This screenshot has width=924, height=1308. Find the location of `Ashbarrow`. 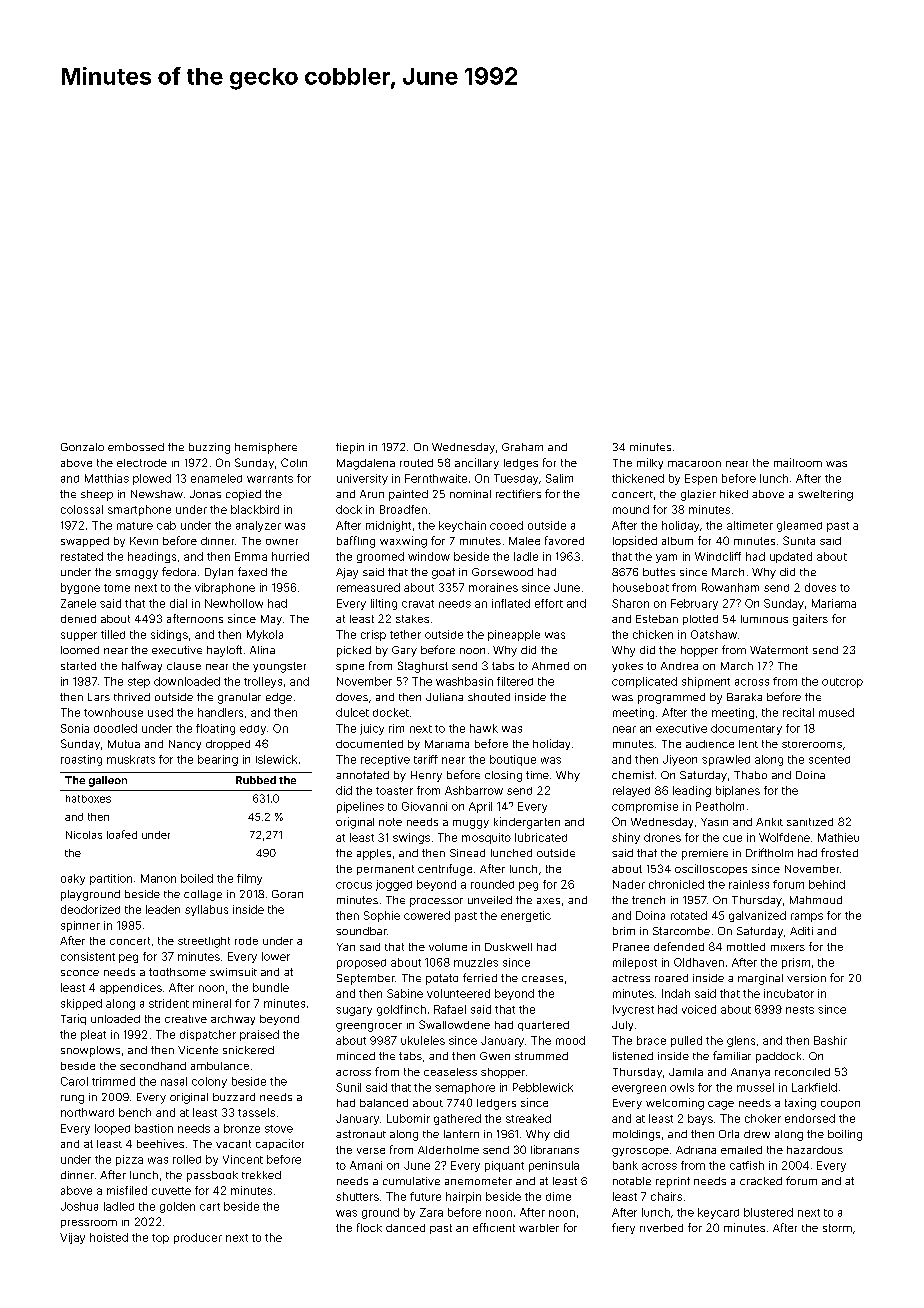

Ashbarrow is located at coordinates (474, 790).
